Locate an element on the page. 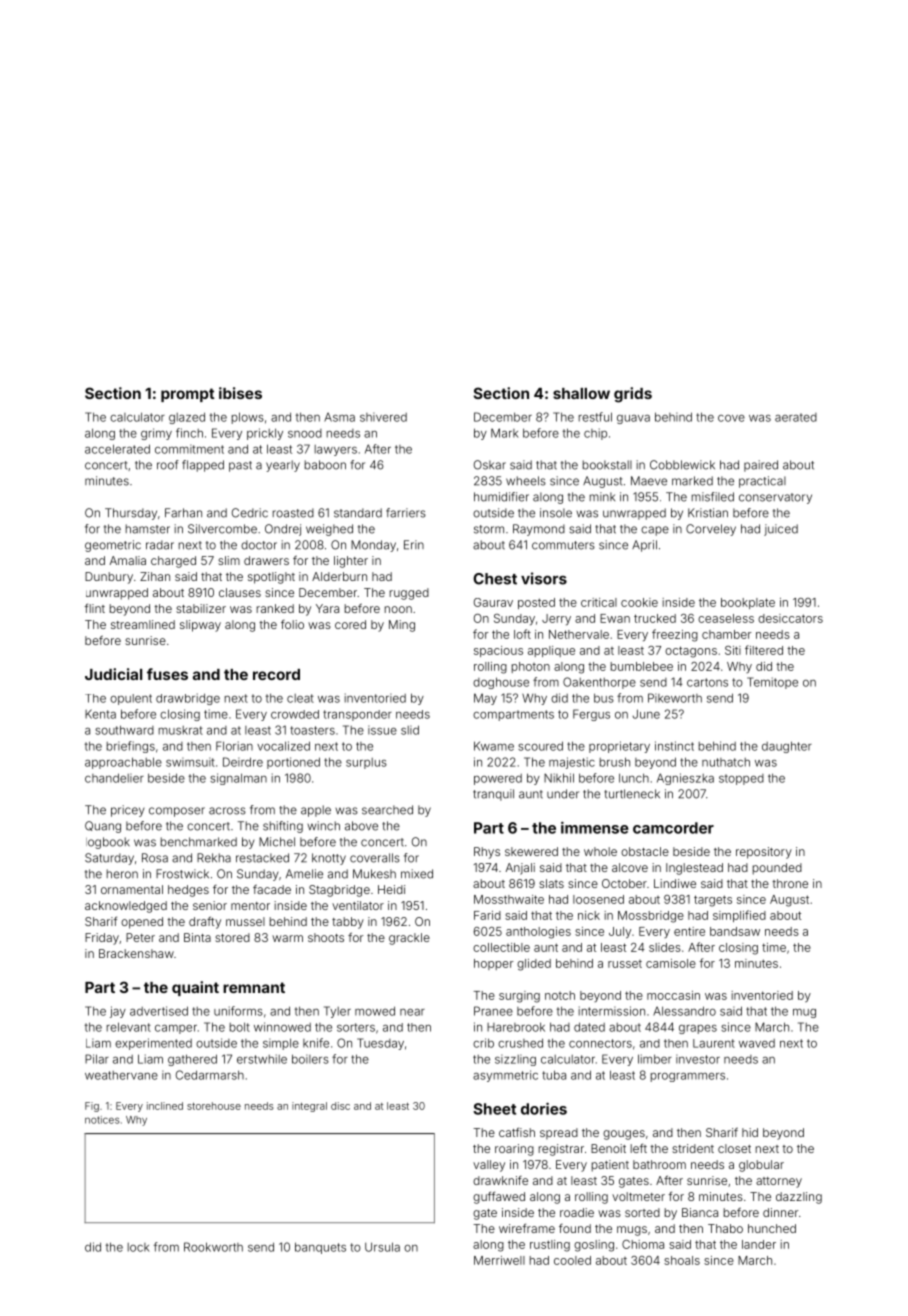 This image has height=1316, width=908. throne is located at coordinates (790, 883).
